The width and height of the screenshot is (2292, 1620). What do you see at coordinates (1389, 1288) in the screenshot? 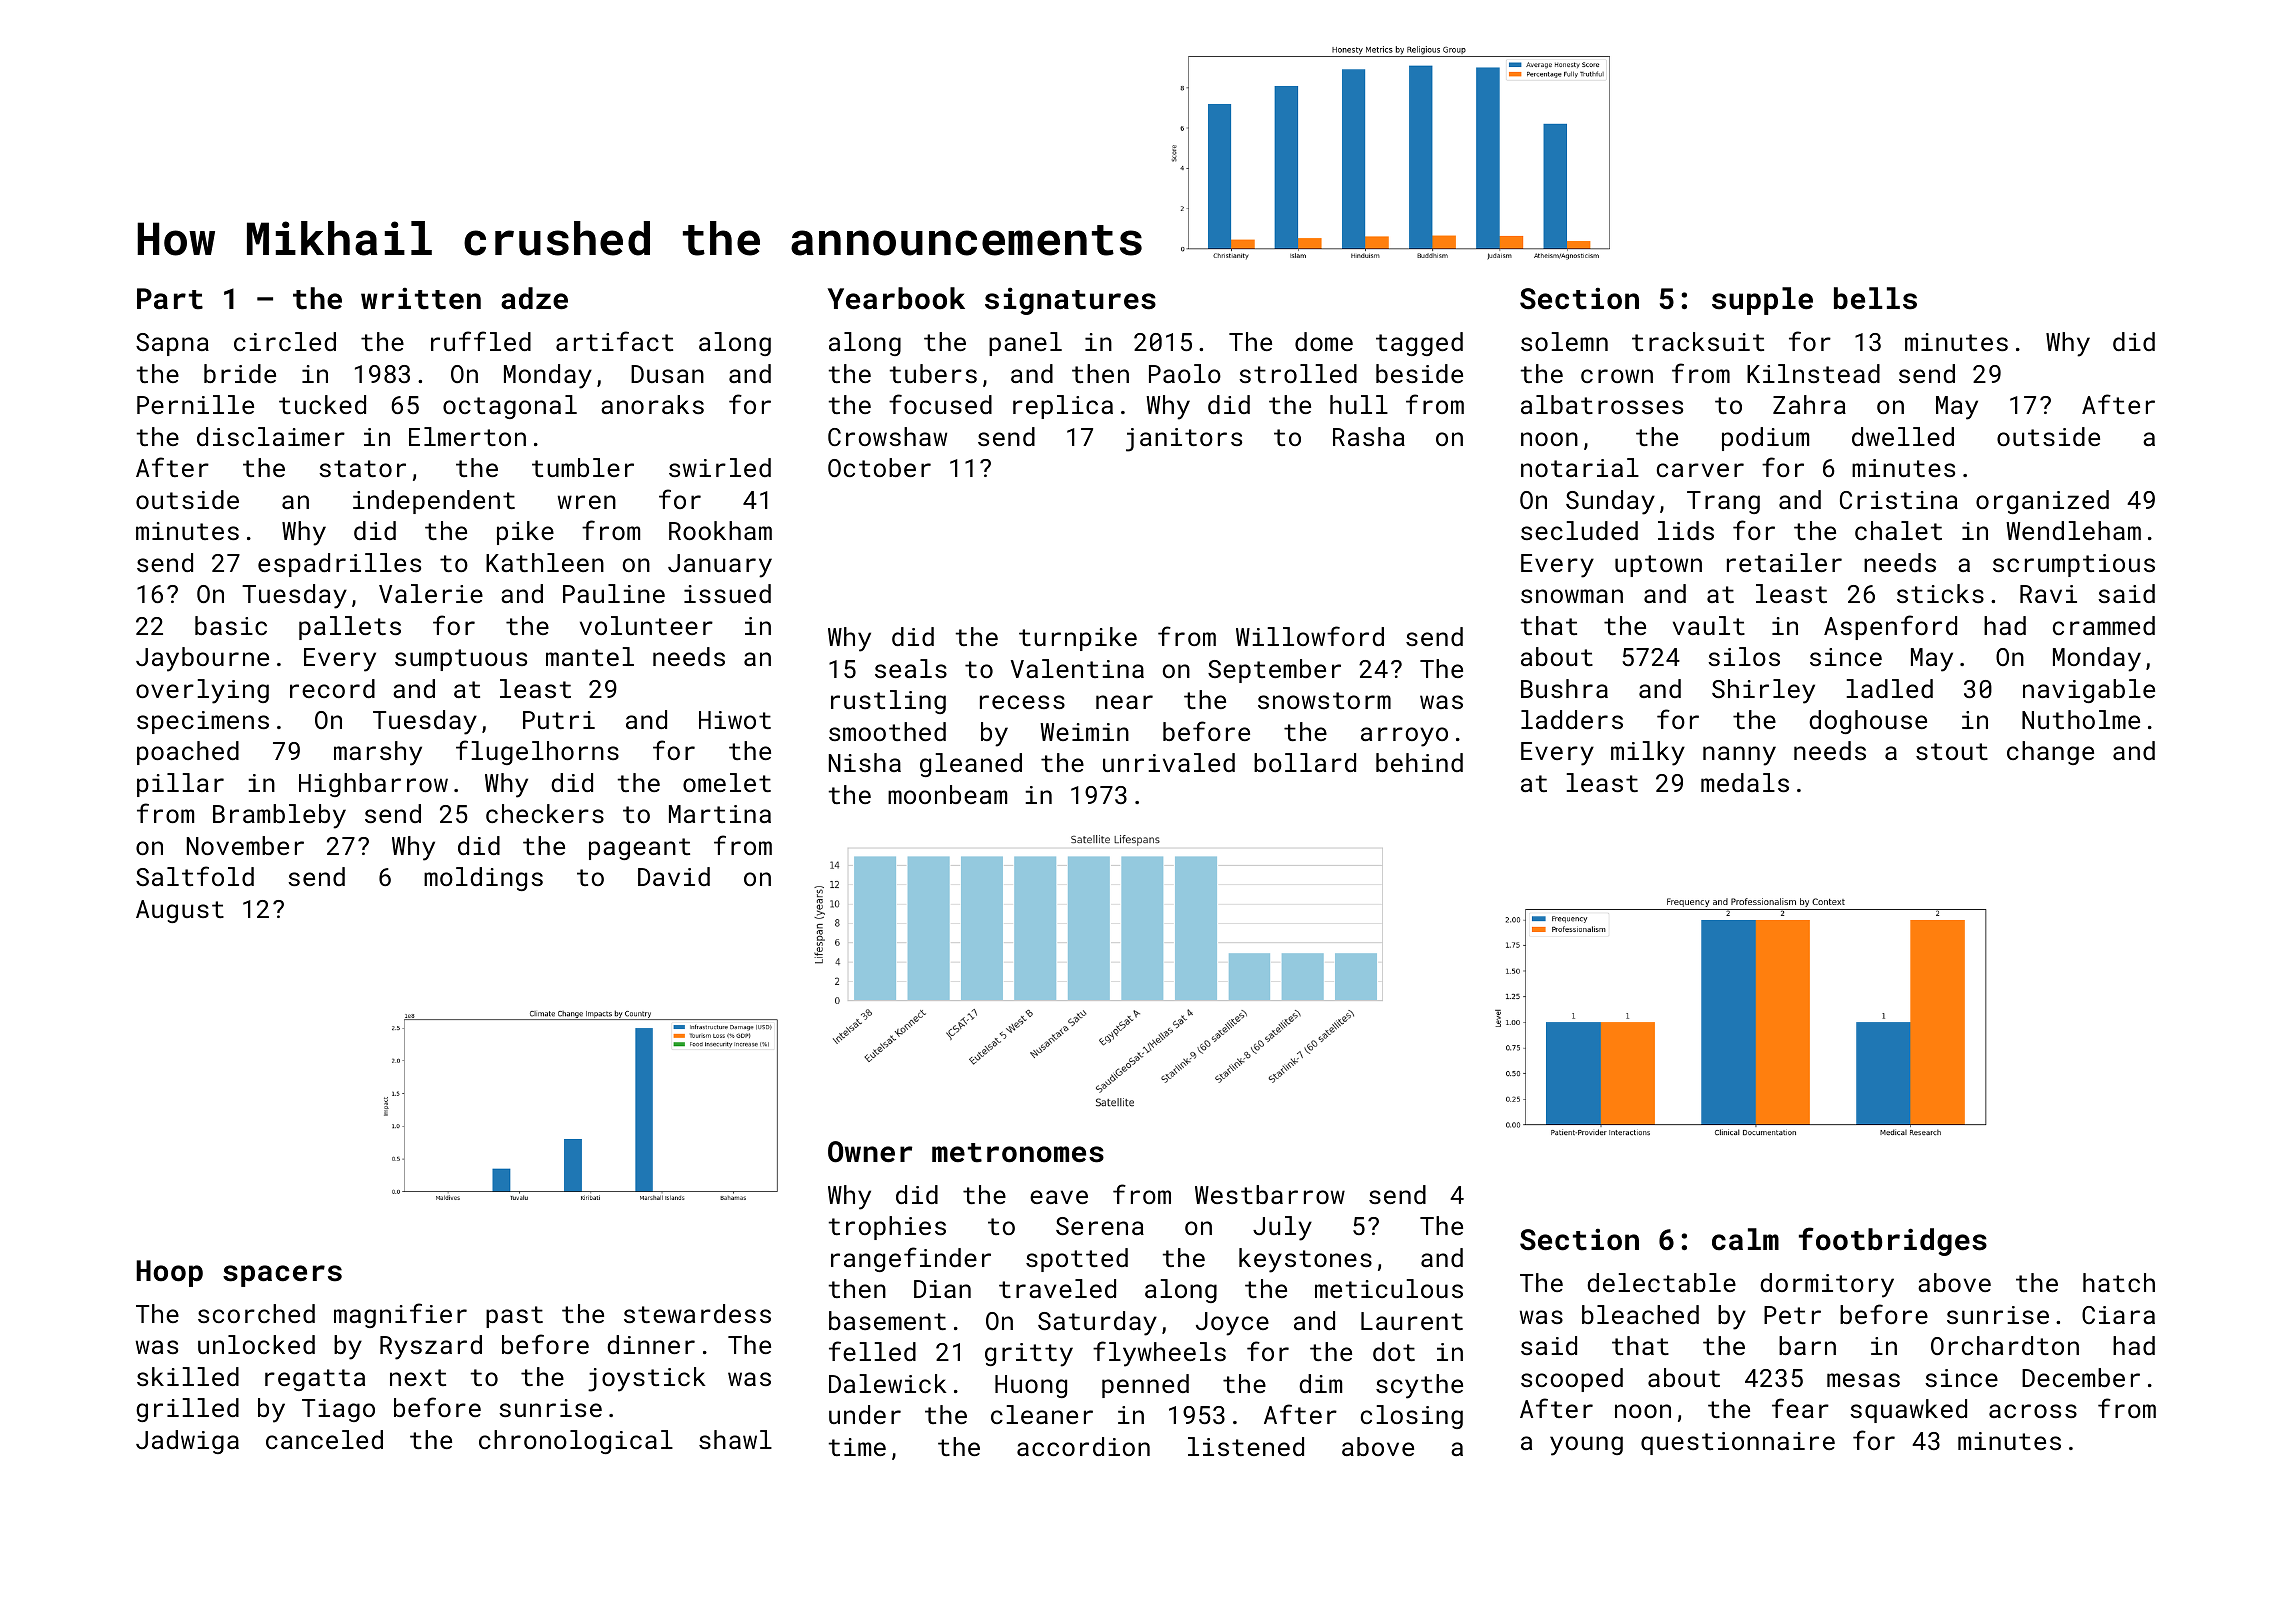
I see `meticulous` at bounding box center [1389, 1288].
